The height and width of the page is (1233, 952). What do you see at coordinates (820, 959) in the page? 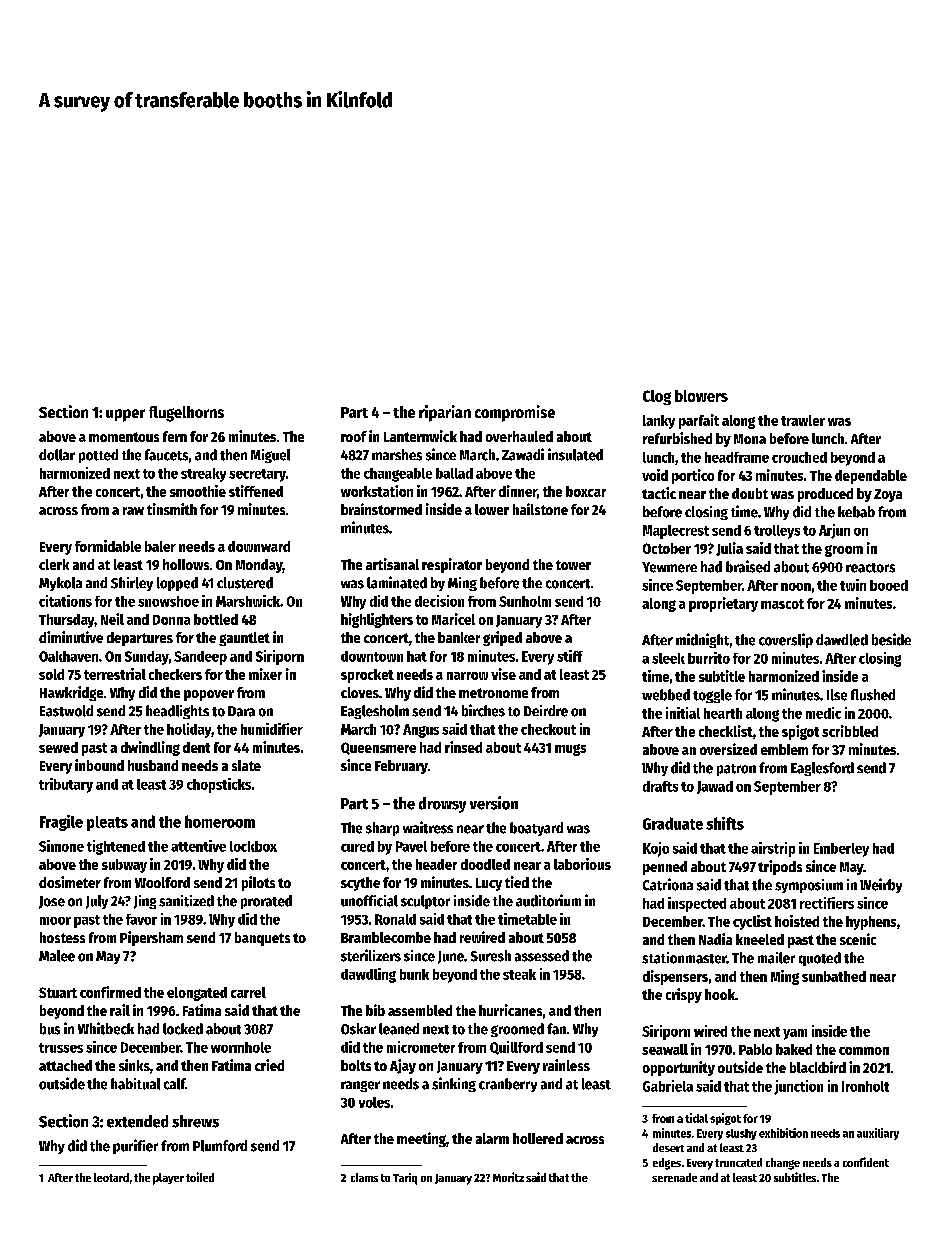
I see `quoted` at bounding box center [820, 959].
